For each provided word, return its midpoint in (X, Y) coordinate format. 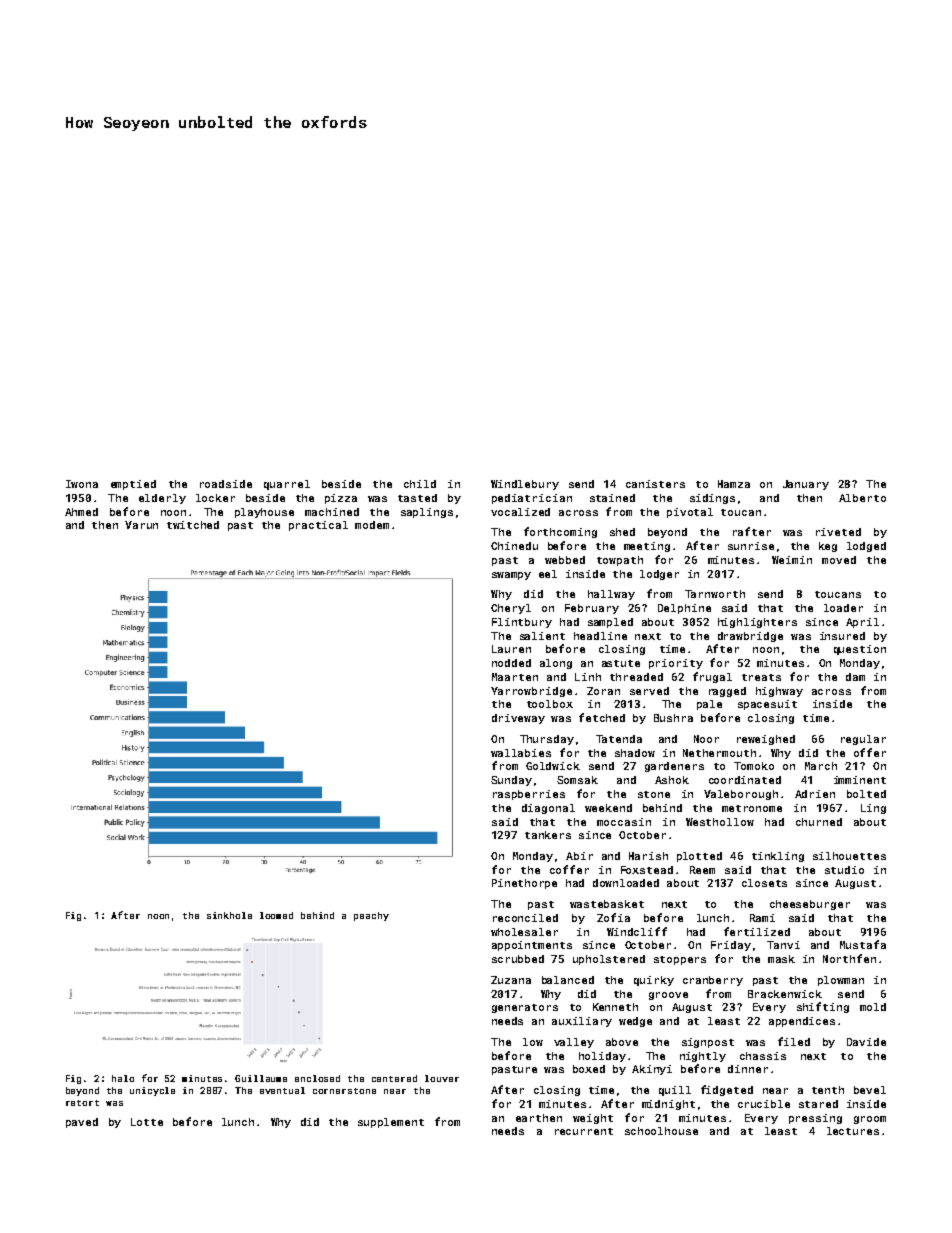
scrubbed (518, 959)
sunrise (751, 546)
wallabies (521, 753)
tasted (417, 498)
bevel (870, 1090)
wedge (635, 1022)
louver (442, 1078)
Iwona (82, 484)
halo (123, 1078)
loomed (276, 915)
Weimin (792, 560)
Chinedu (514, 546)
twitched (193, 525)
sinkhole (229, 915)
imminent (860, 780)
